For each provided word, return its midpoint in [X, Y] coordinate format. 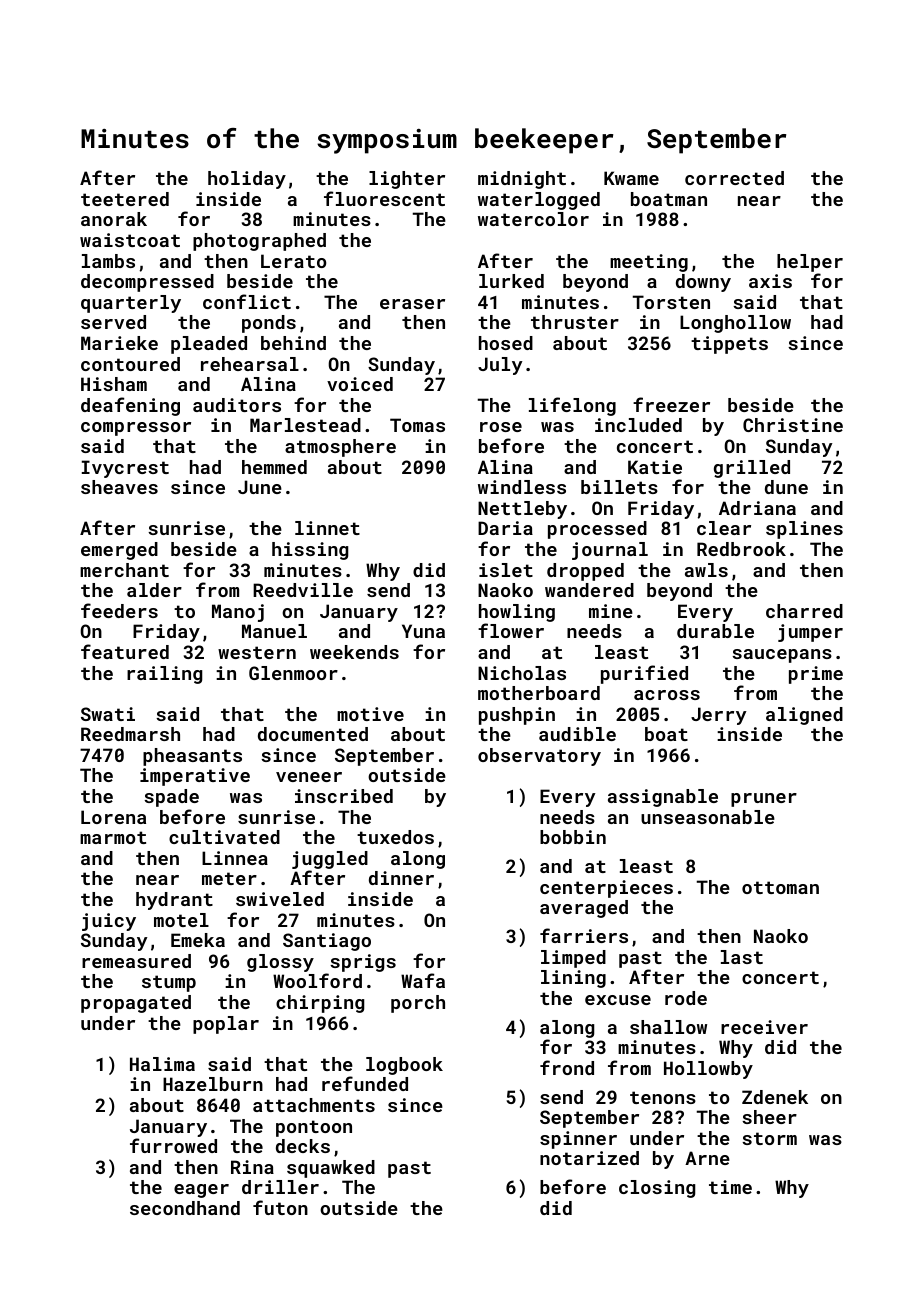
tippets [729, 345]
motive [370, 714]
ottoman [780, 887]
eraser [412, 304]
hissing [310, 551]
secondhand [185, 1208]
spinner [578, 1140]
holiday [247, 180]
